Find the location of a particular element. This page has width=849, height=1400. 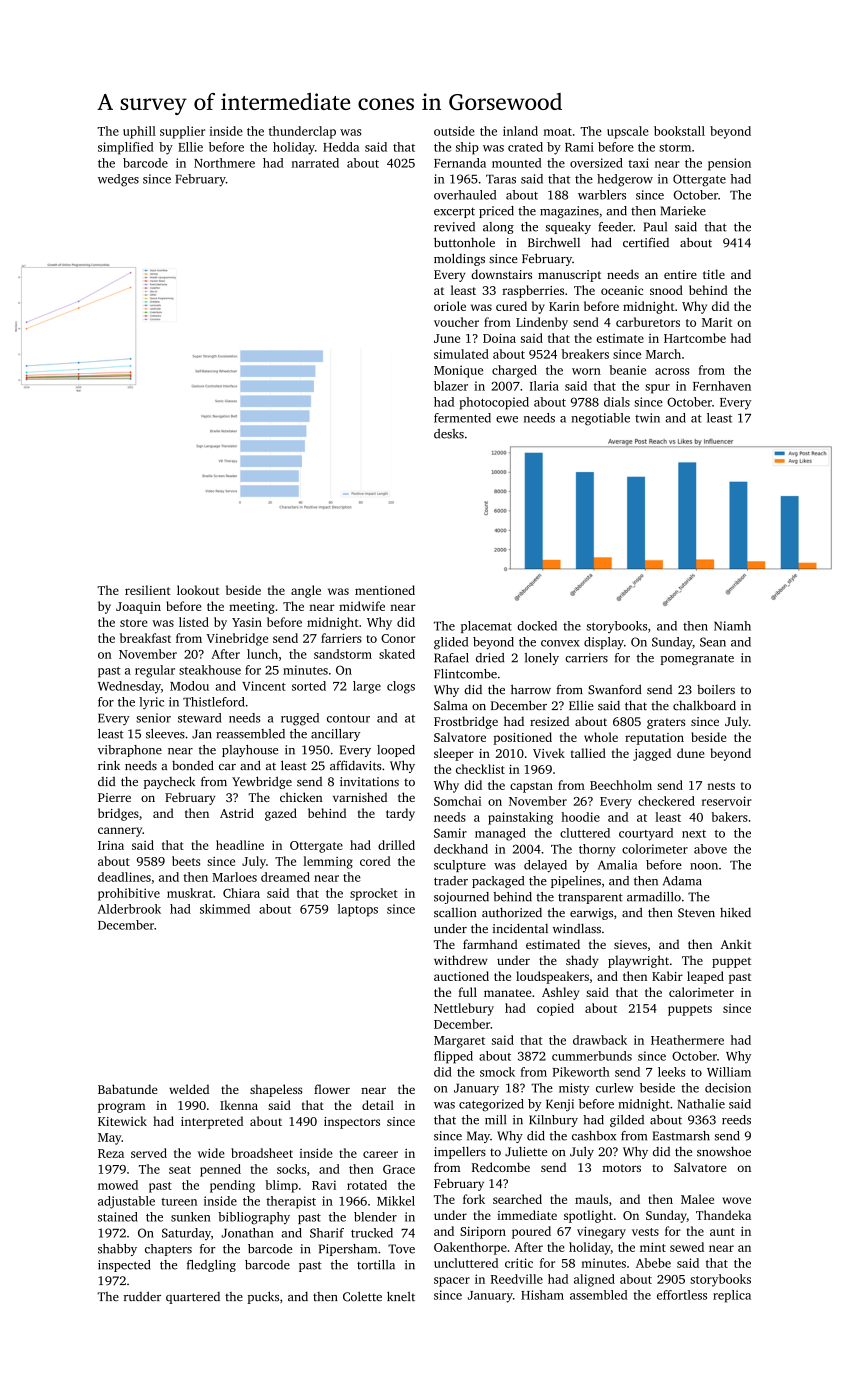

placemat is located at coordinates (486, 627).
